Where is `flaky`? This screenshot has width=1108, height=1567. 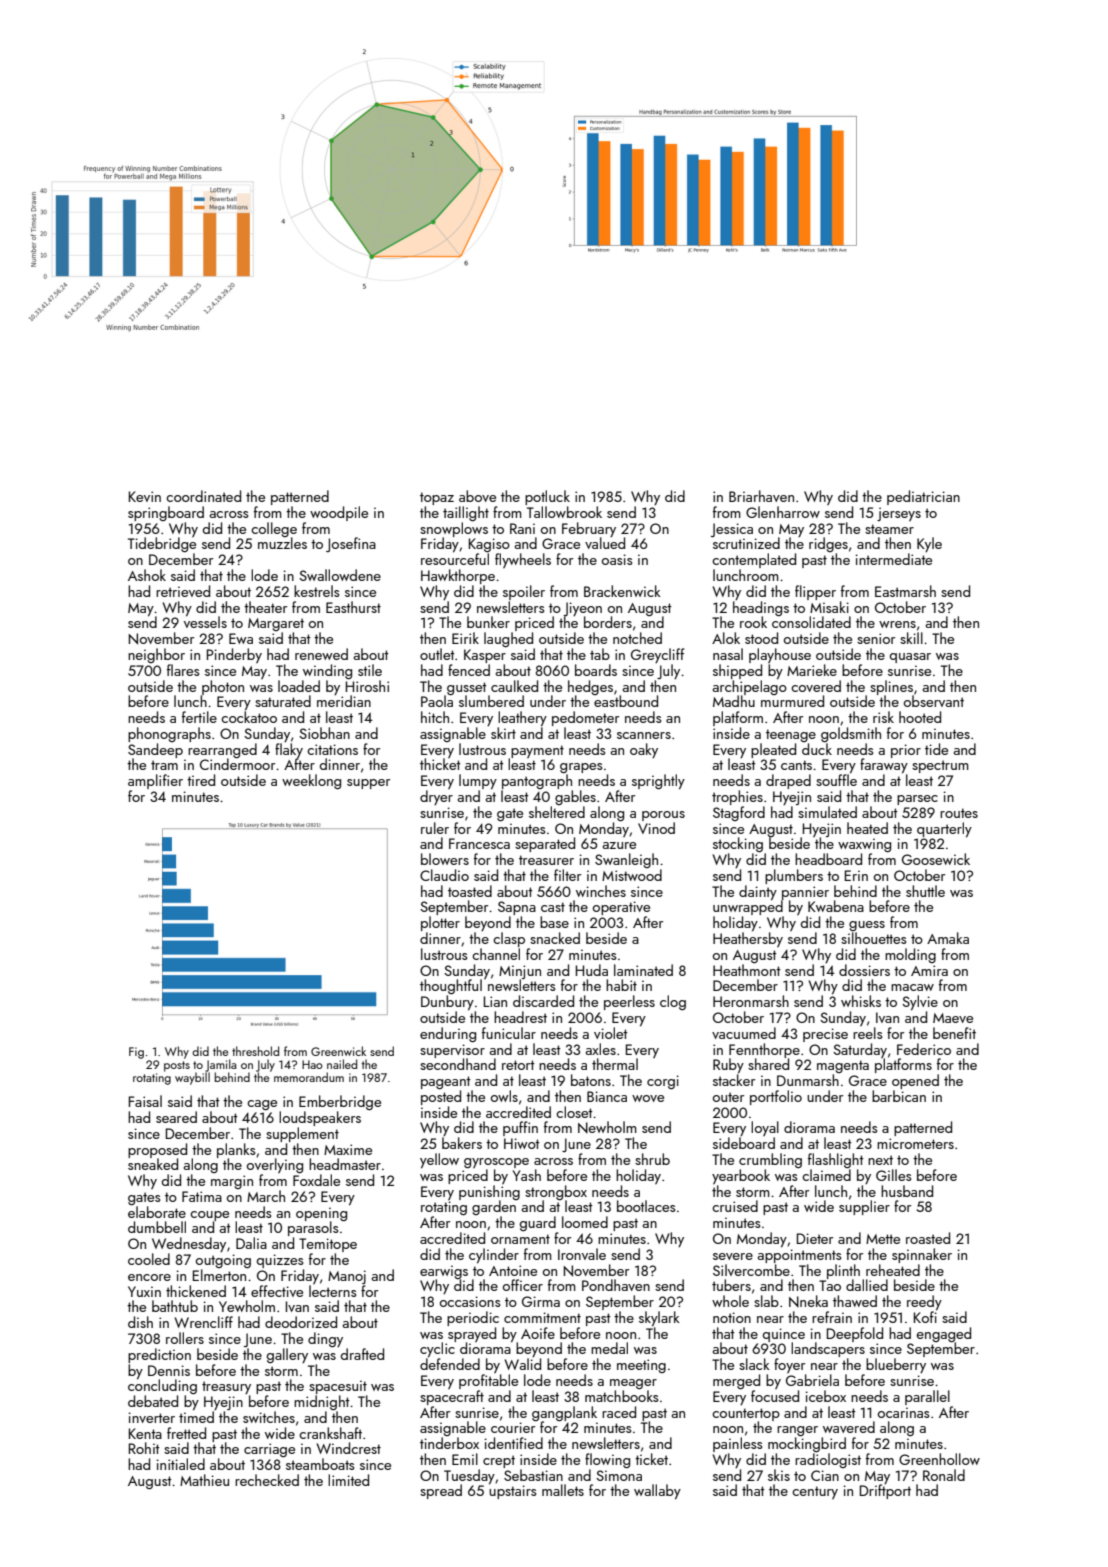
flaky is located at coordinates (289, 750).
